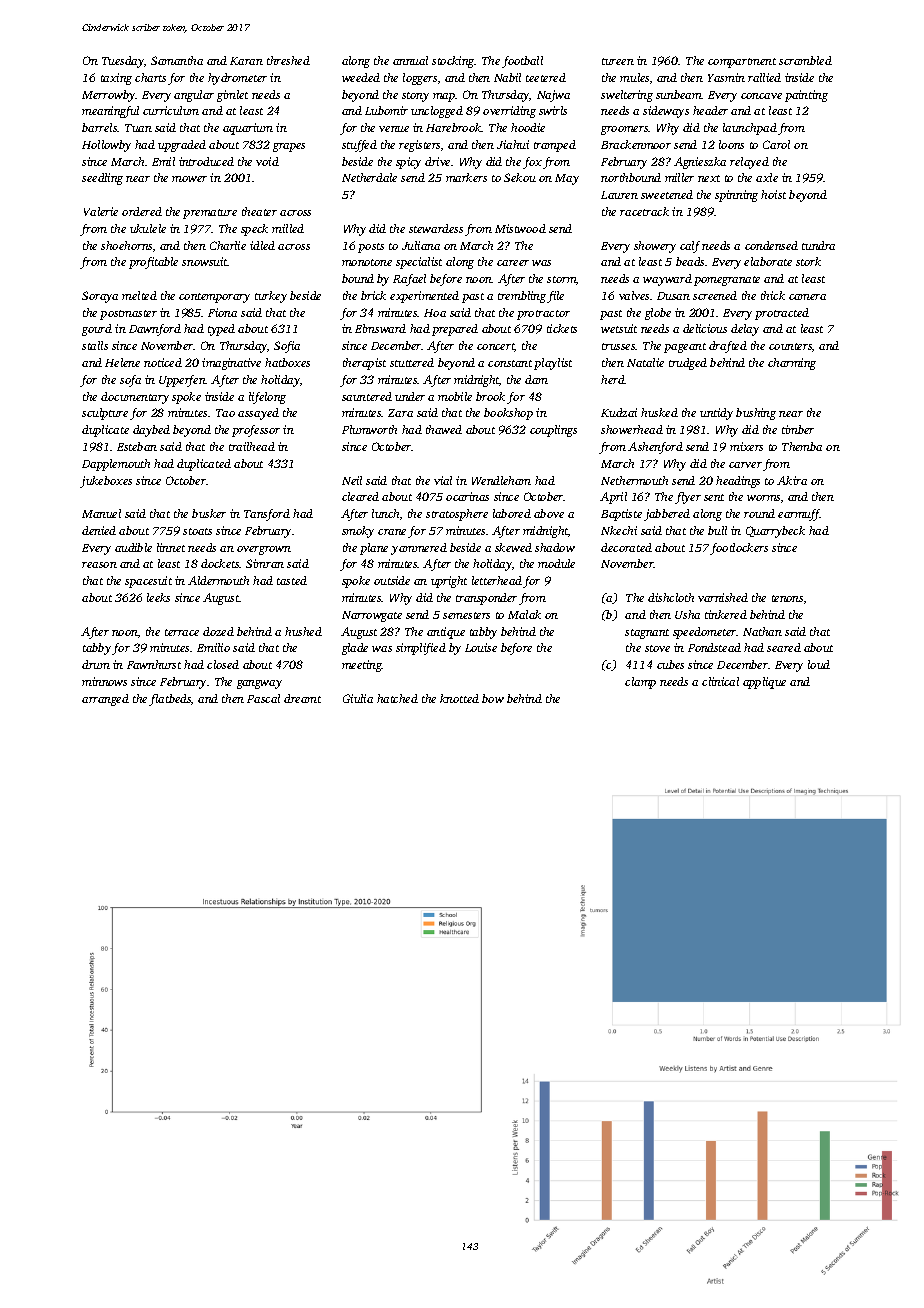  I want to click on arranged, so click(105, 700).
